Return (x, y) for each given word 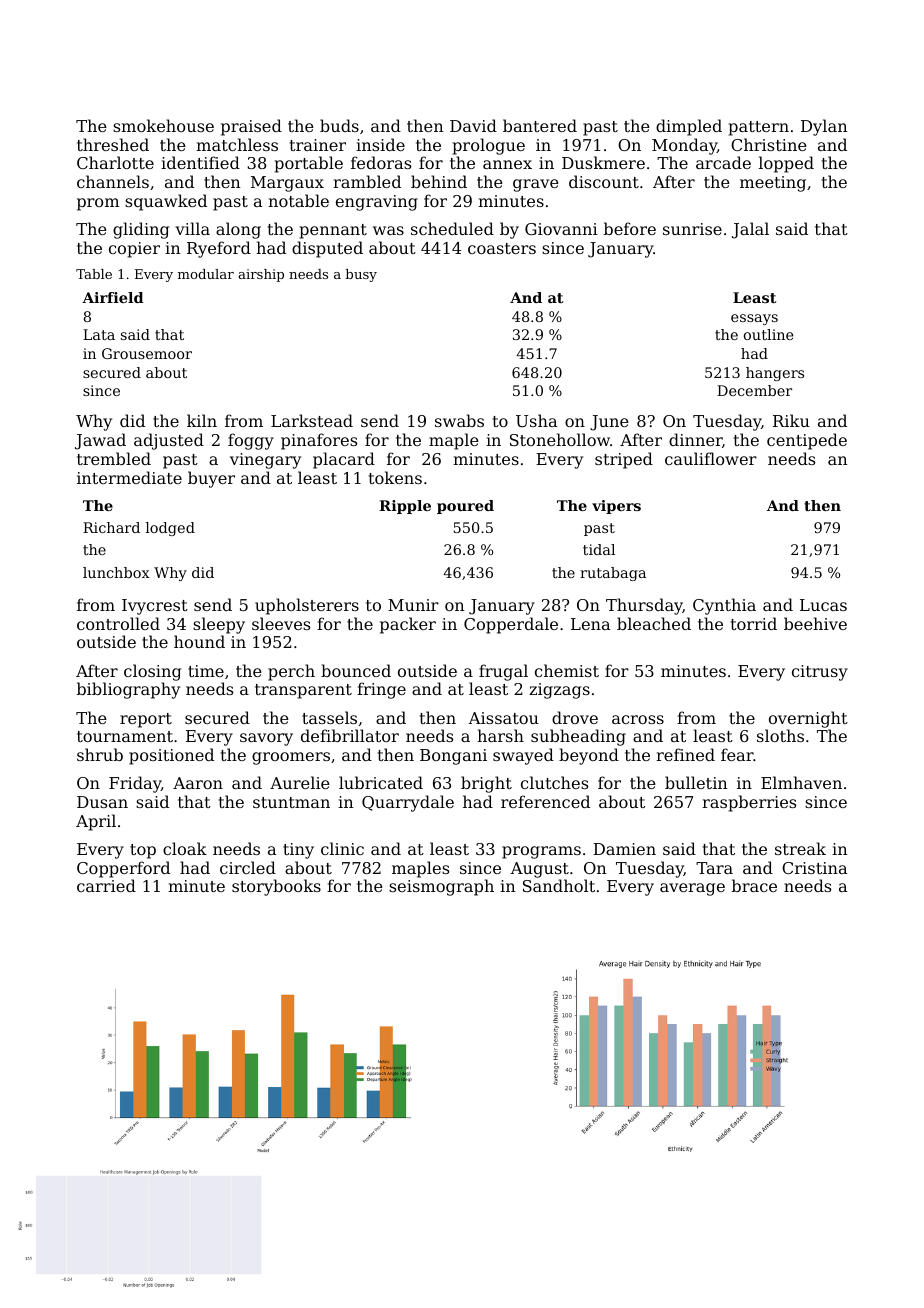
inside (380, 144)
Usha (536, 420)
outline (768, 334)
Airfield (113, 297)
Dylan (824, 127)
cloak (185, 848)
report (146, 720)
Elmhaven (801, 782)
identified (200, 162)
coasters (502, 248)
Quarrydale (408, 803)
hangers (775, 374)
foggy (251, 441)
